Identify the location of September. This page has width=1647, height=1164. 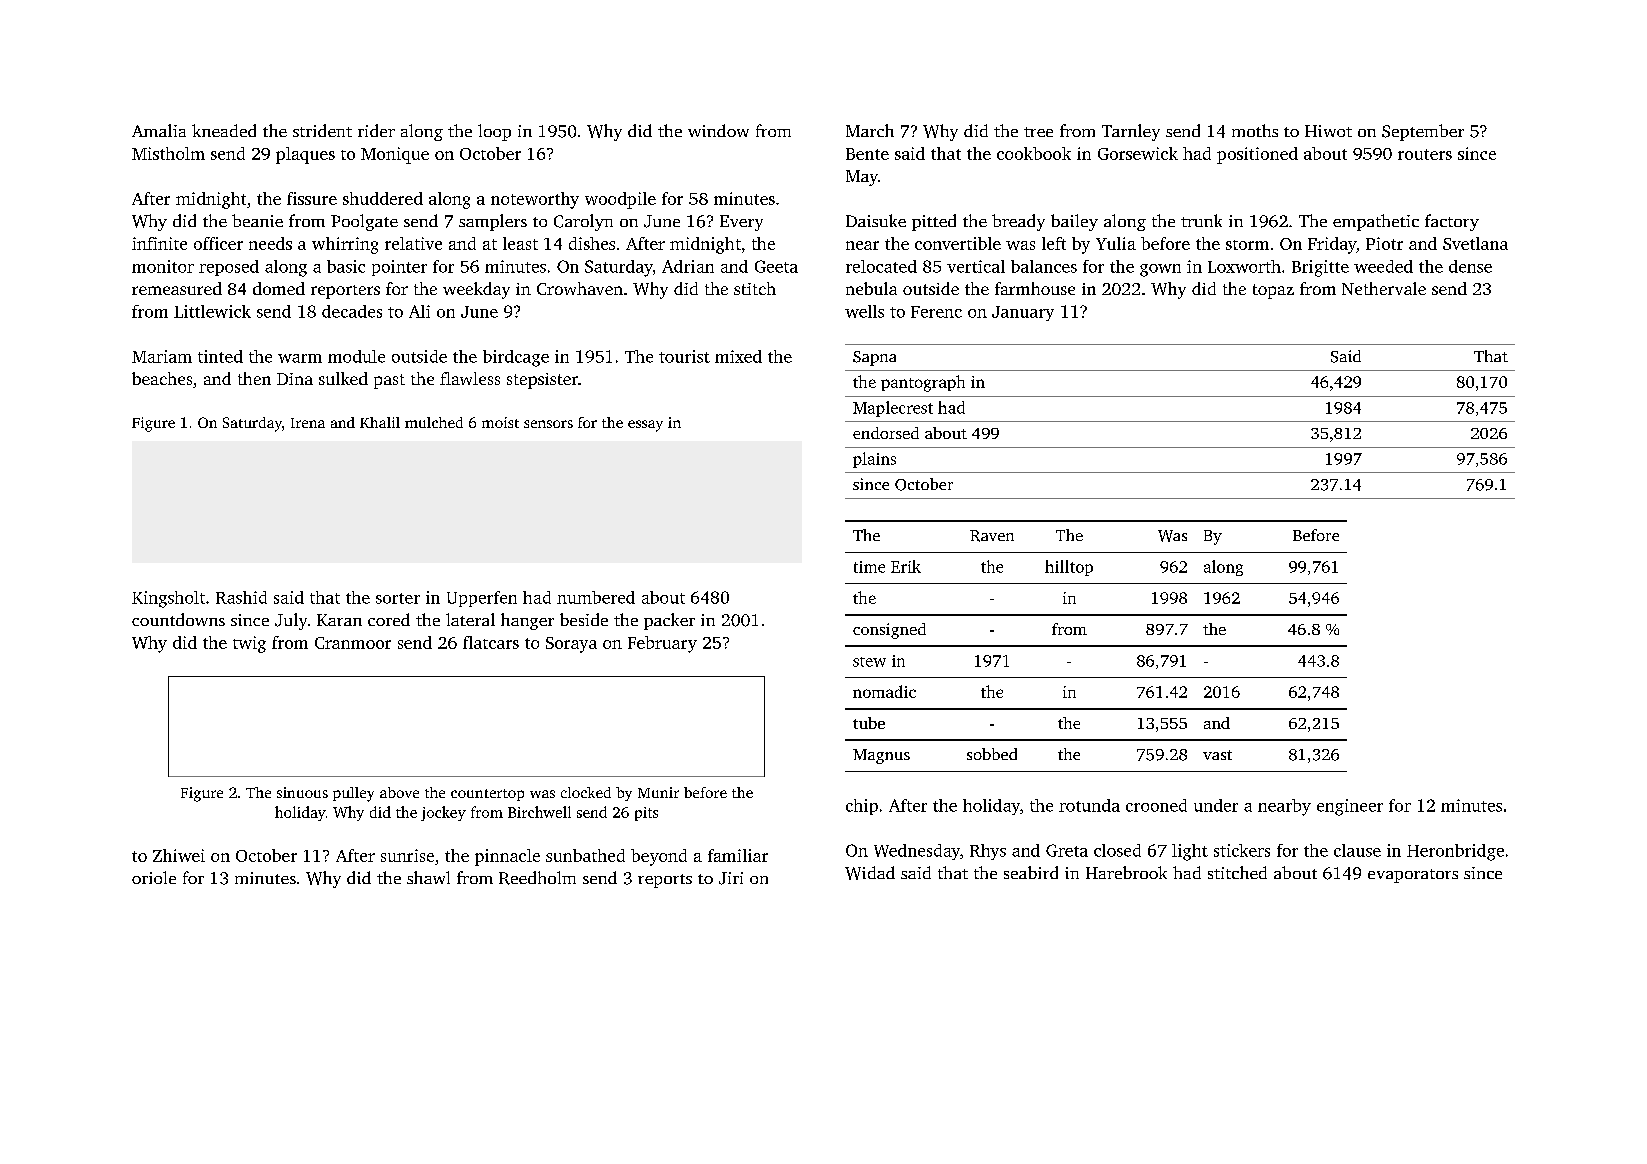
(1423, 132).
